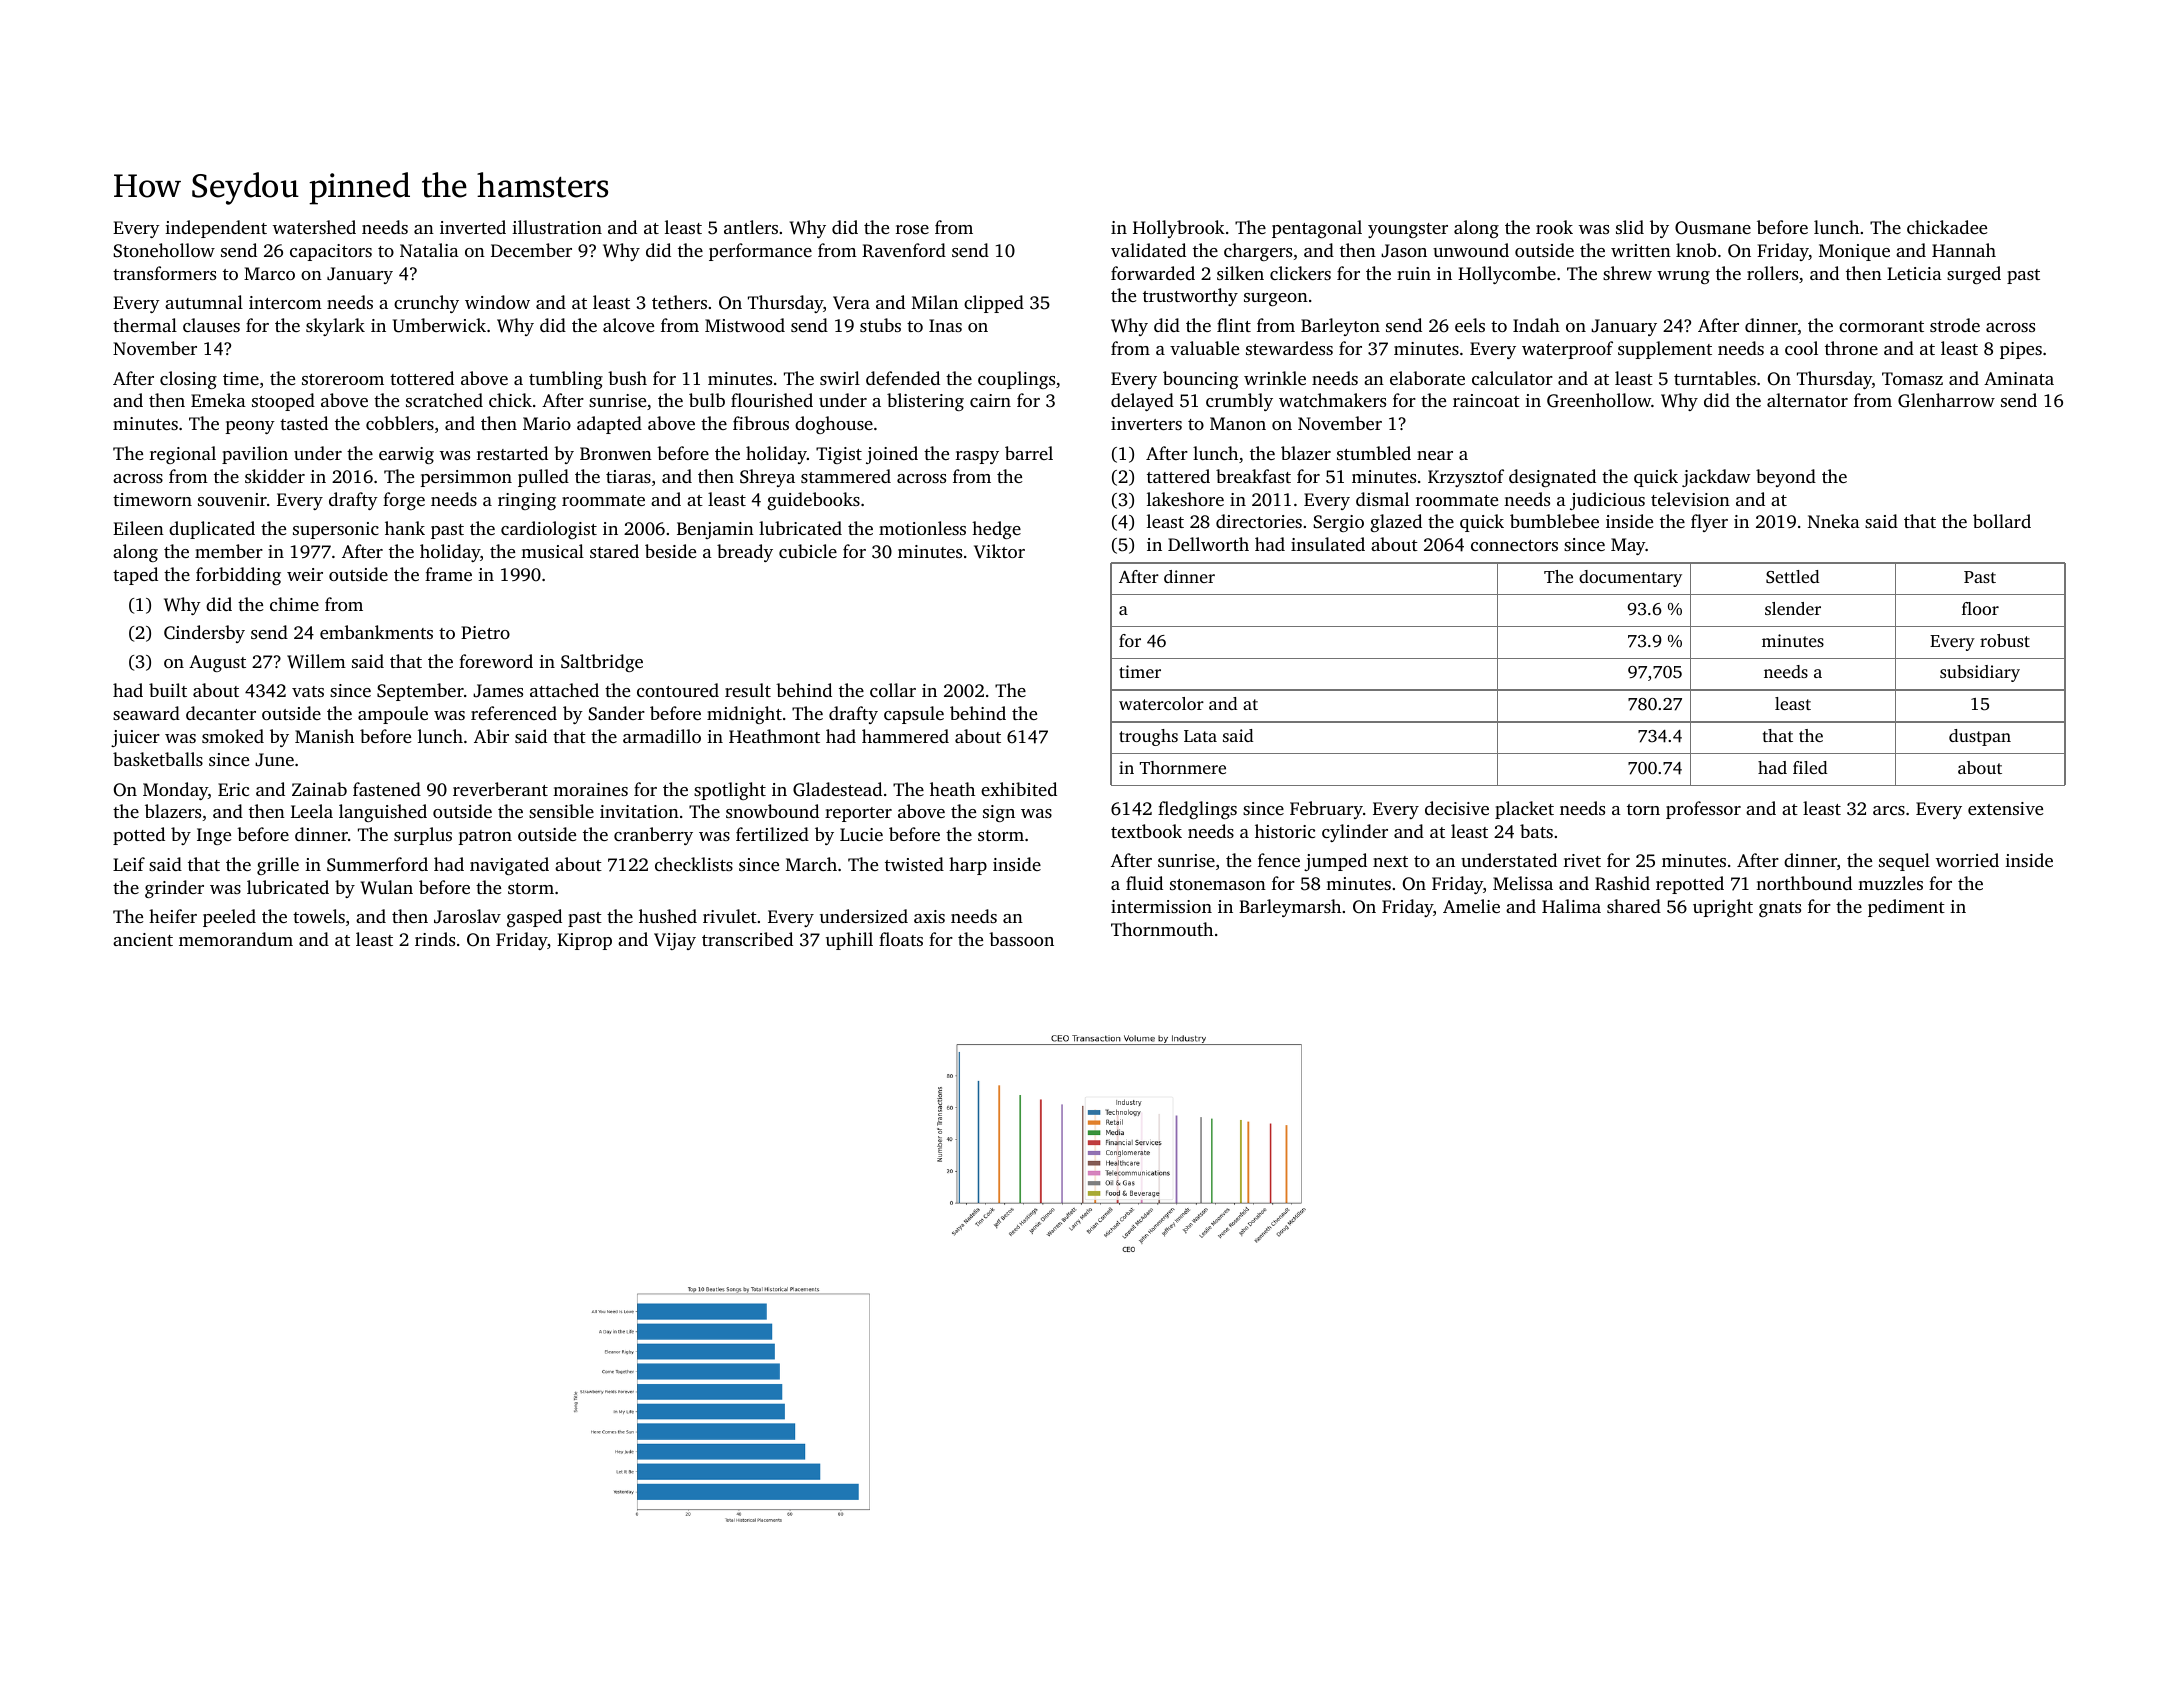 This page has width=2178, height=1683. Describe the element at coordinates (435, 939) in the page. I see `rinds` at that location.
